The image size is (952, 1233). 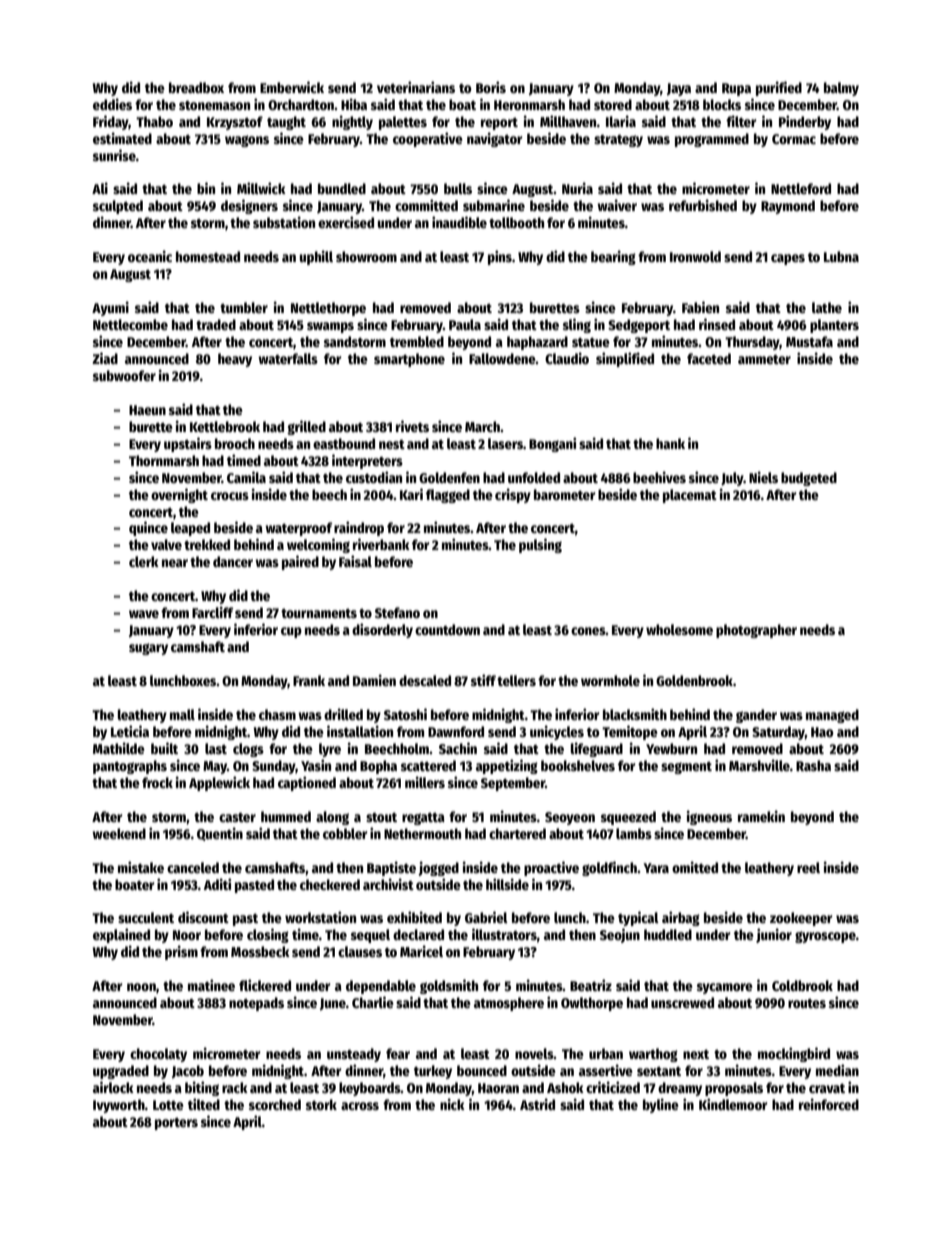 What do you see at coordinates (121, 935) in the screenshot?
I see `explained` at bounding box center [121, 935].
